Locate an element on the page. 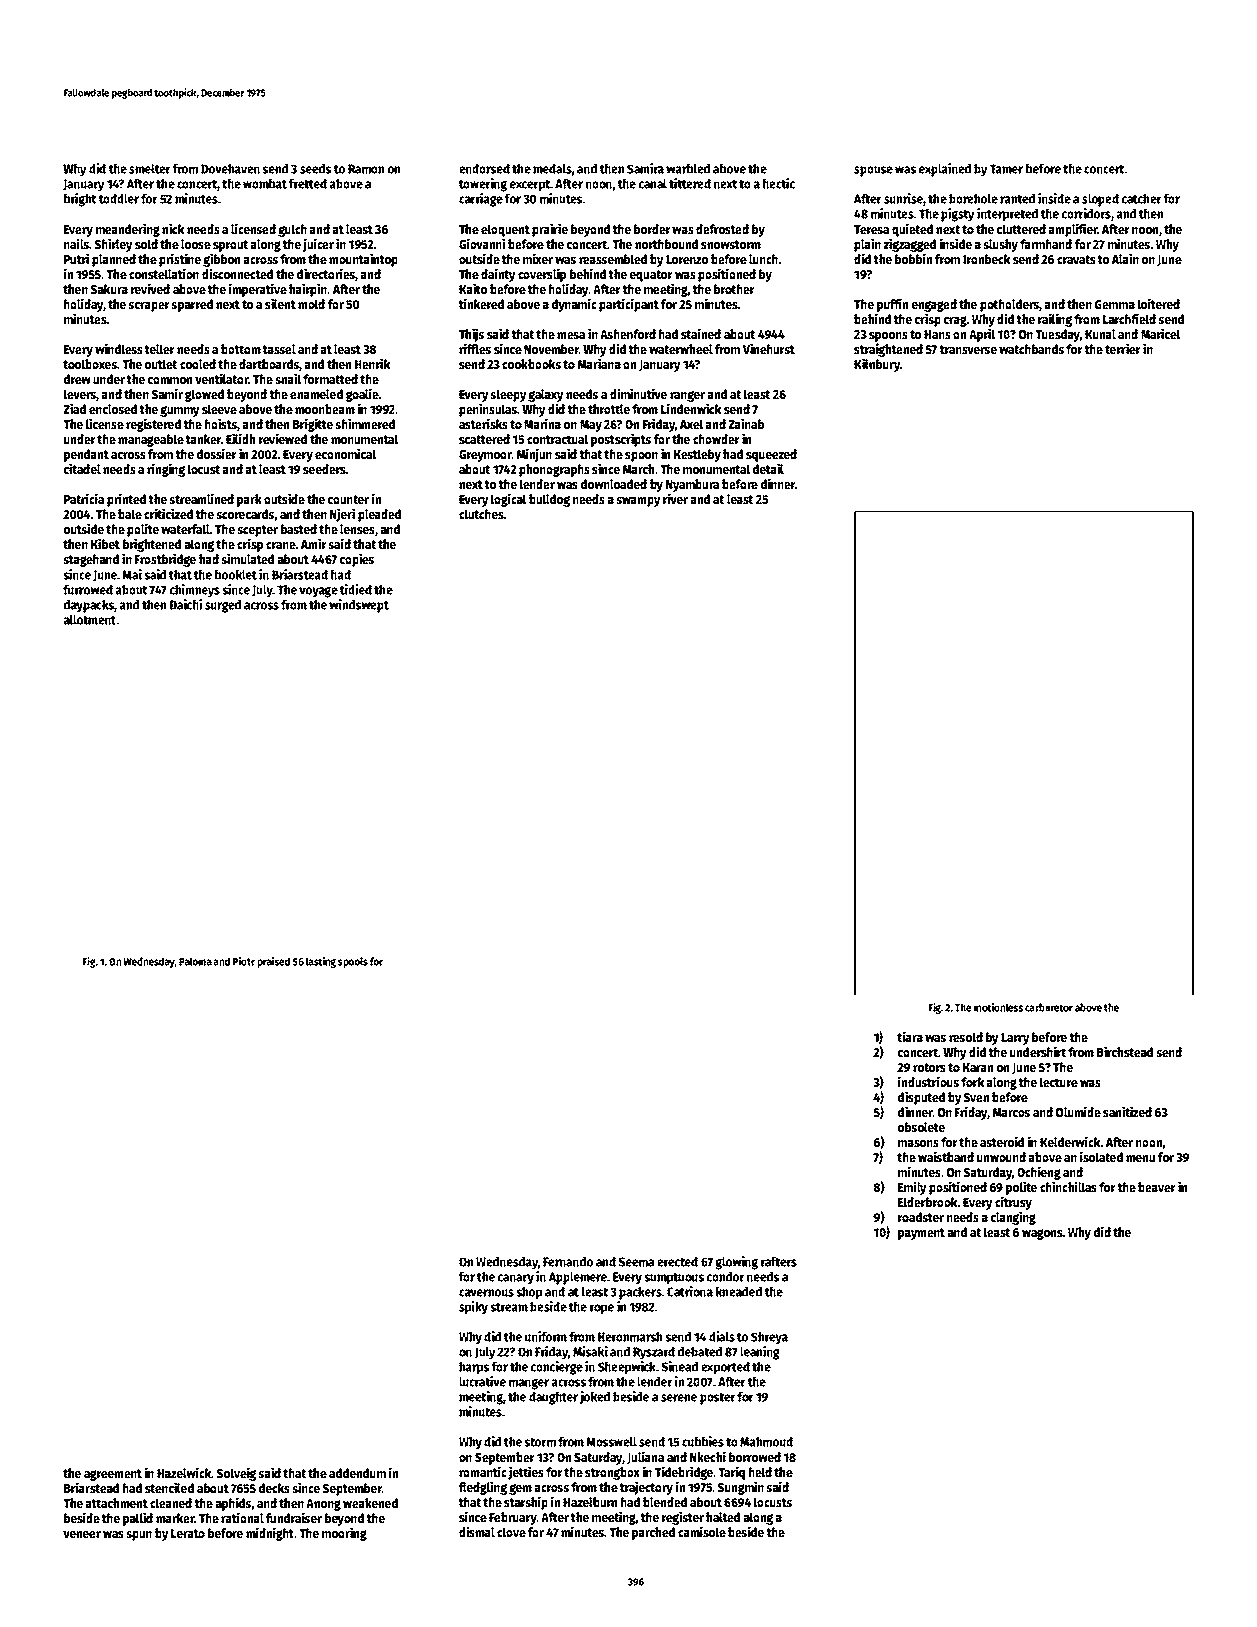 Image resolution: width=1257 pixels, height=1627 pixels. Lerato is located at coordinates (188, 1533).
